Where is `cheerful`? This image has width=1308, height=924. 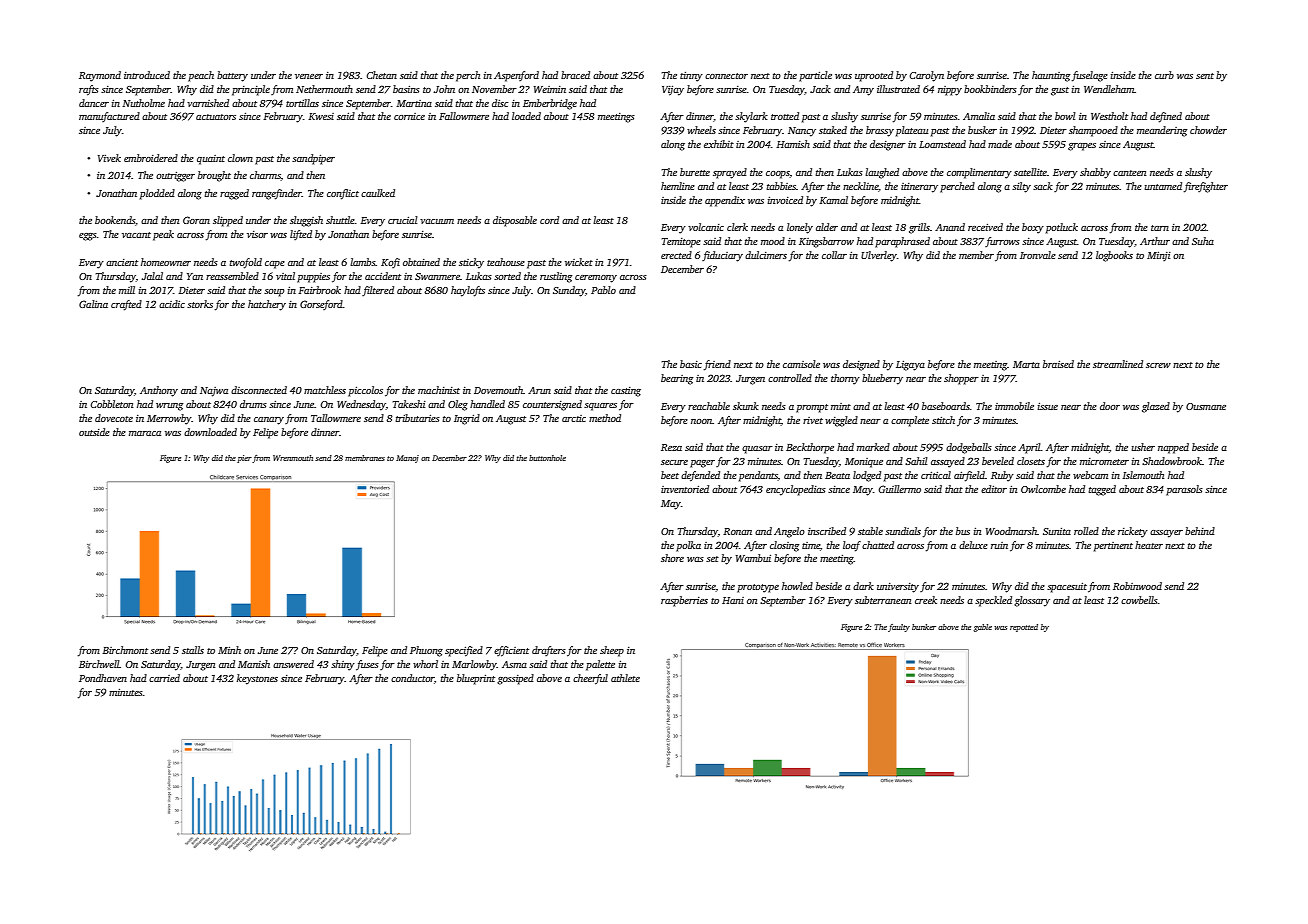
cheerful is located at coordinates (590, 679).
